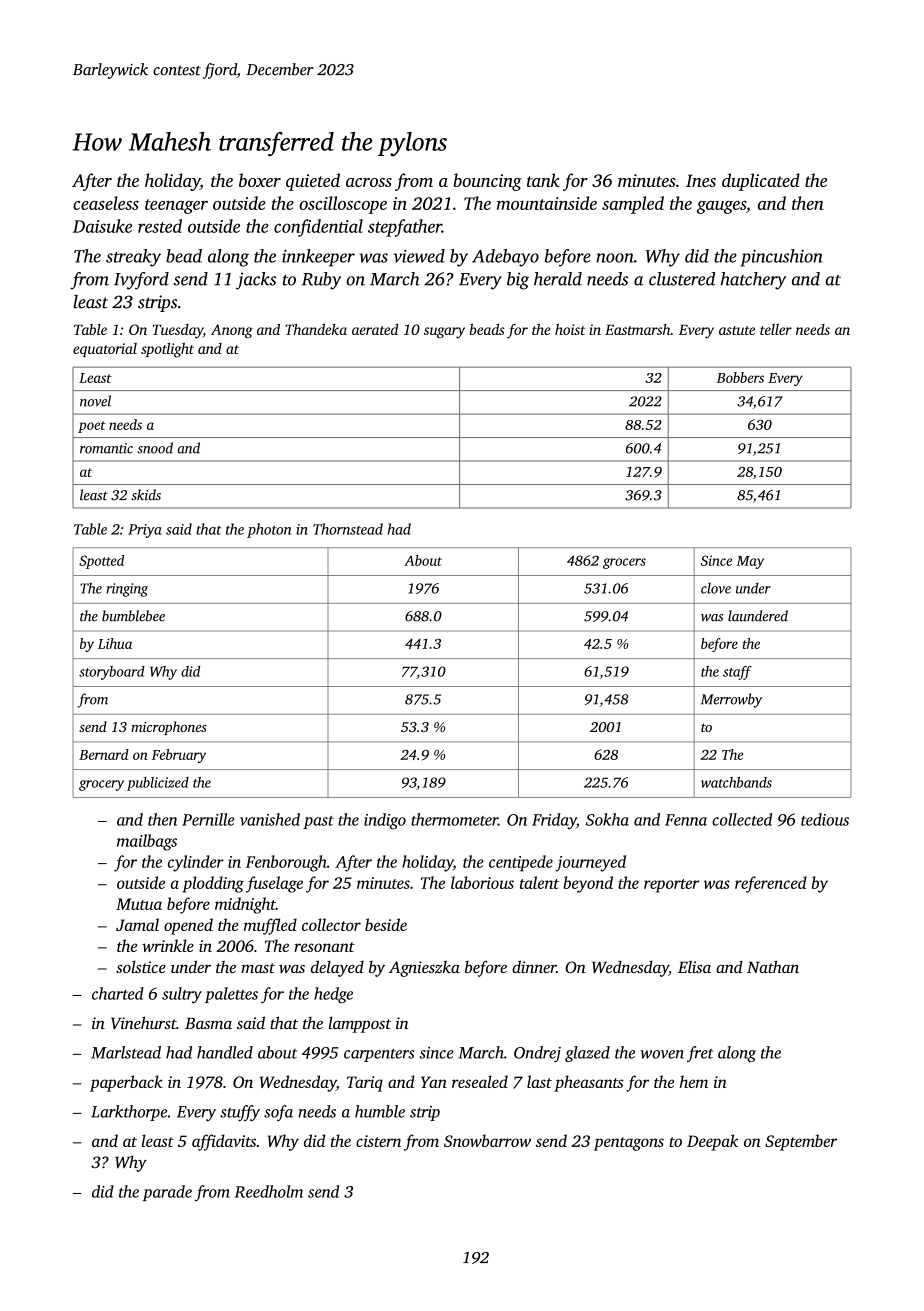 The width and height of the document is (924, 1311). Describe the element at coordinates (731, 700) in the document. I see `Merrowby` at that location.
